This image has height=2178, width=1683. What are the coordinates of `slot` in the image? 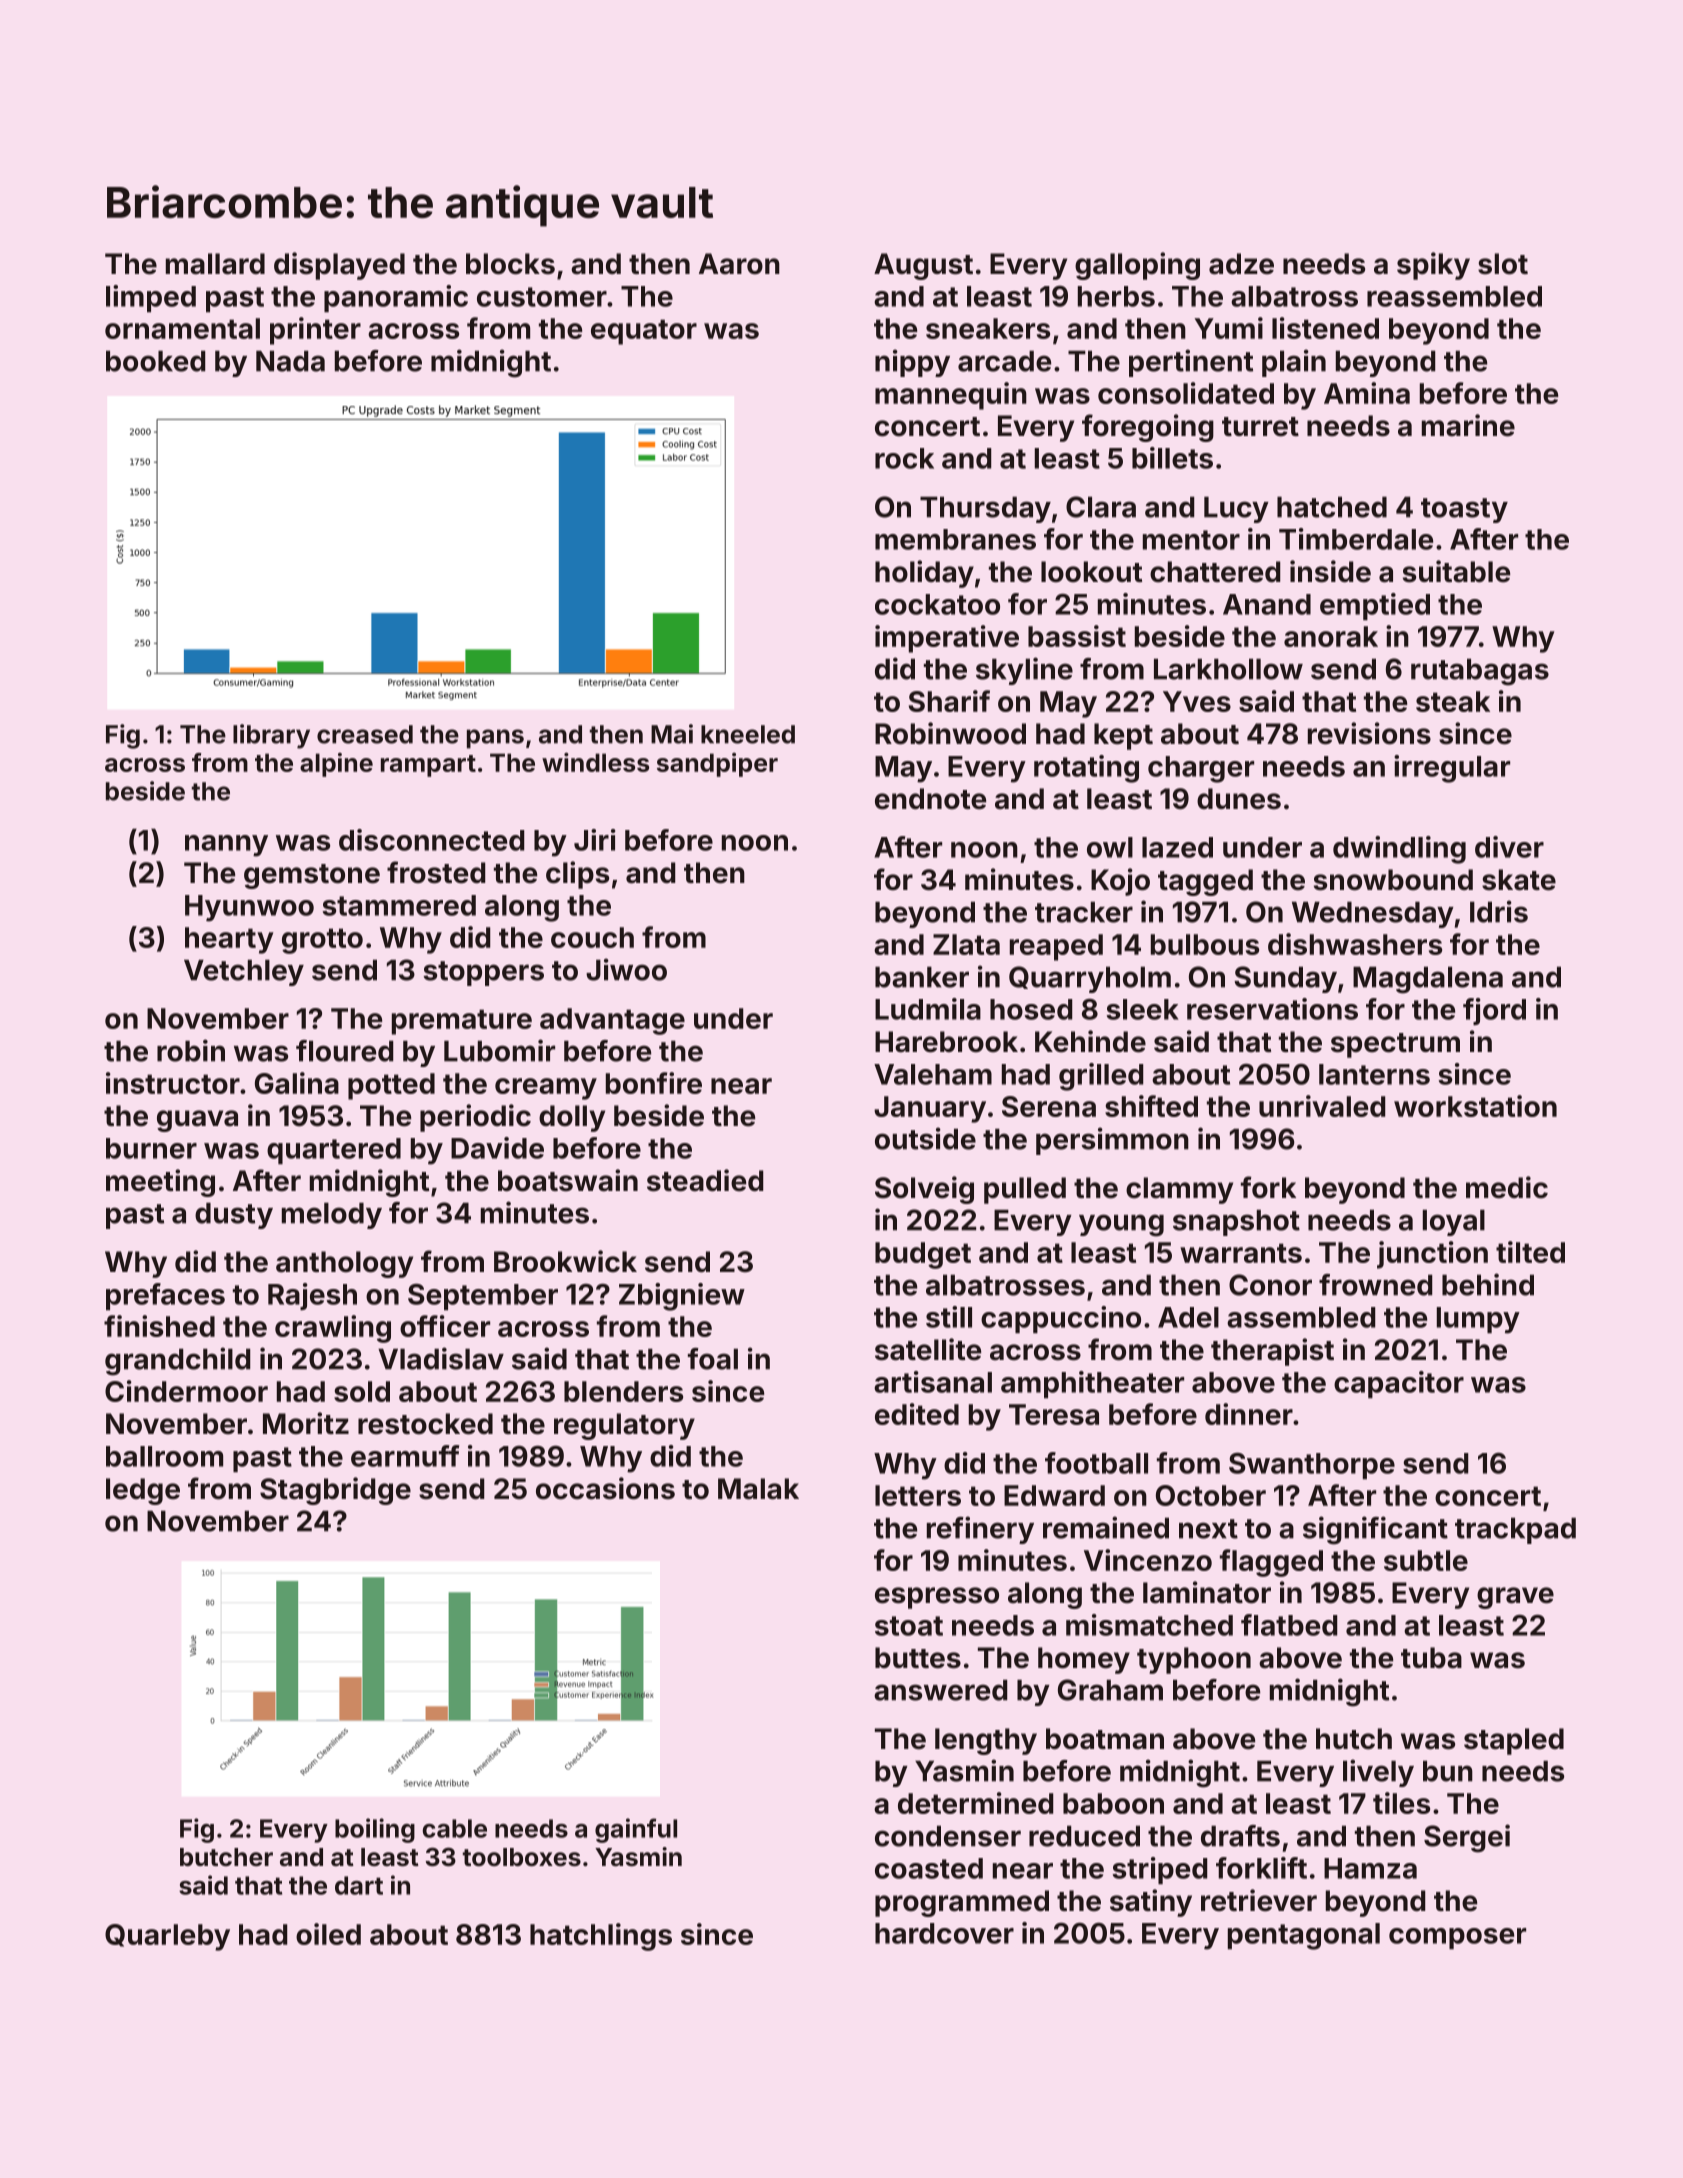 It's located at (1503, 264).
